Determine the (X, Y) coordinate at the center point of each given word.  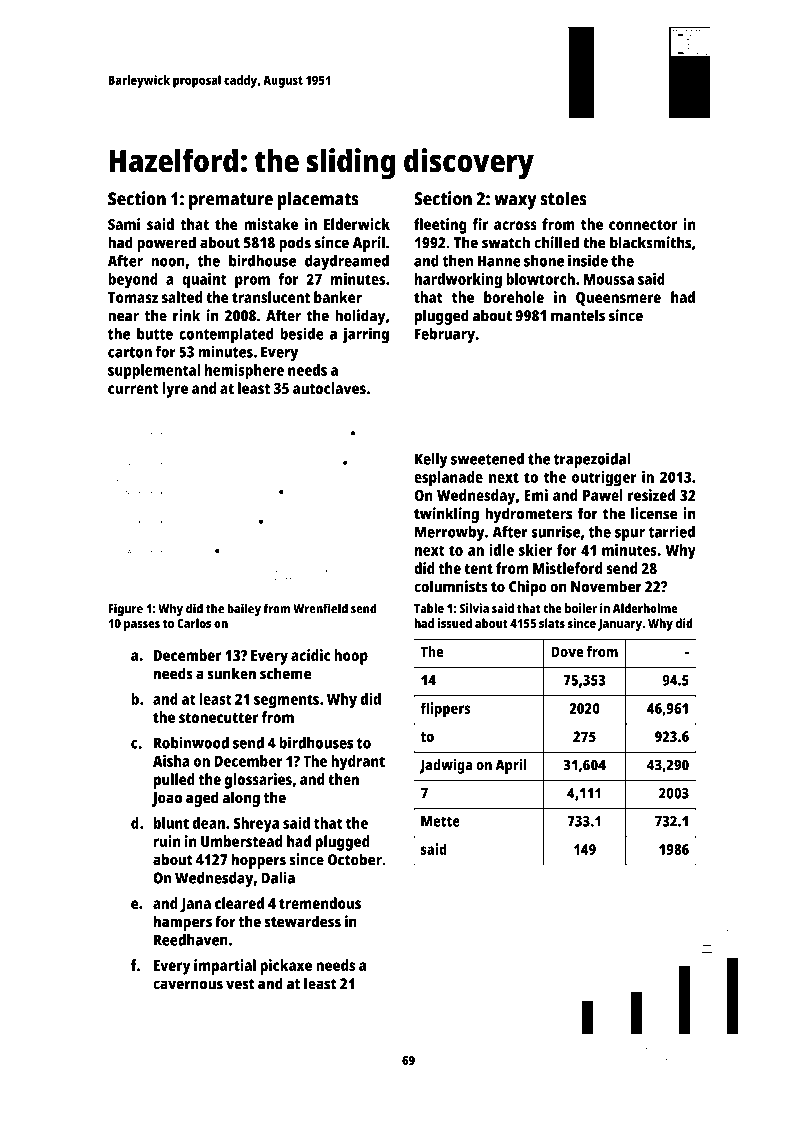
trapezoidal (592, 460)
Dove (567, 652)
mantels (578, 315)
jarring (365, 335)
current (133, 389)
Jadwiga (446, 766)
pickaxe (286, 967)
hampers (183, 923)
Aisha (171, 761)
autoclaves (329, 388)
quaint (204, 281)
